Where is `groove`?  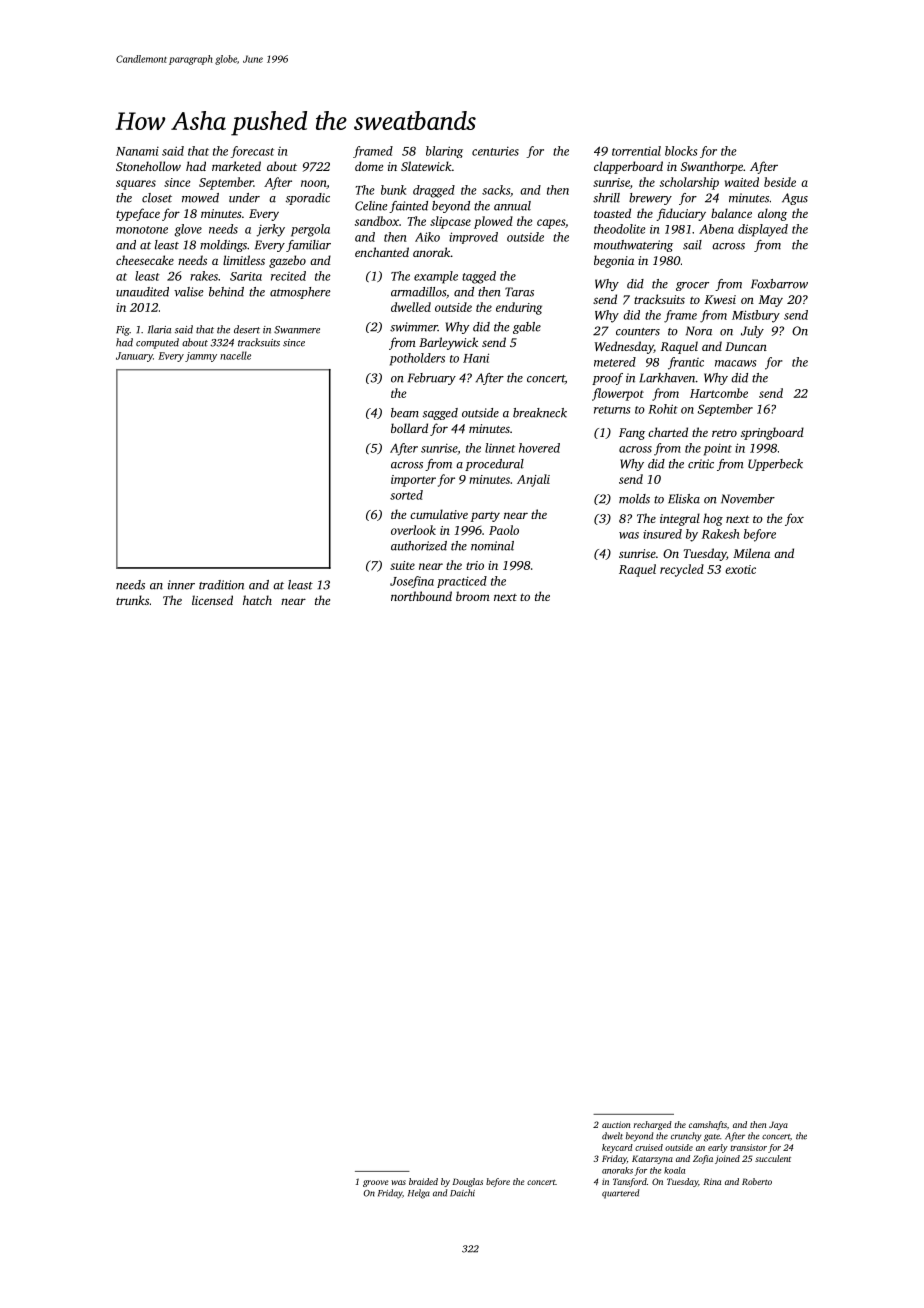 groove is located at coordinates (376, 1183).
